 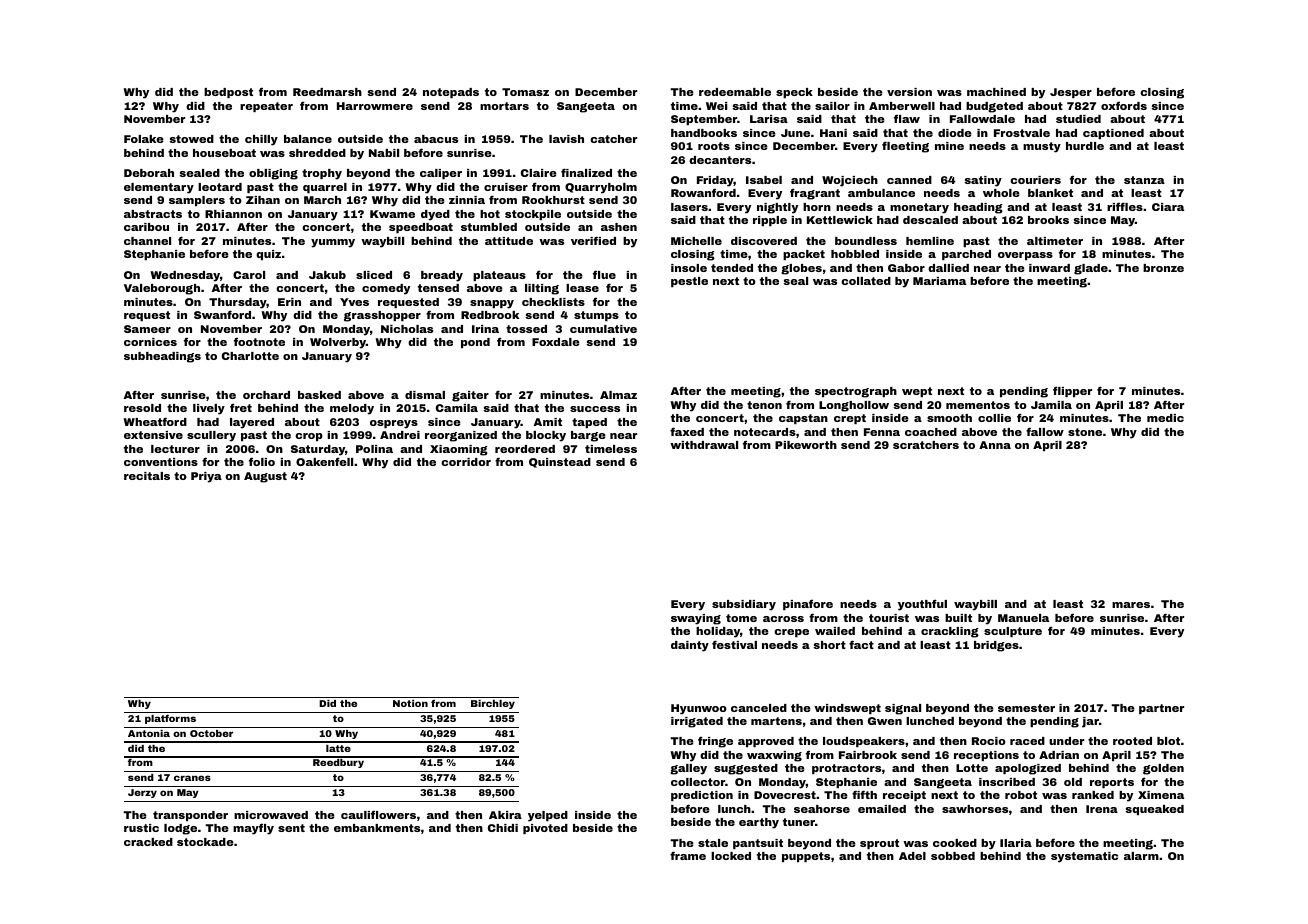 What do you see at coordinates (983, 181) in the screenshot?
I see `satiny` at bounding box center [983, 181].
